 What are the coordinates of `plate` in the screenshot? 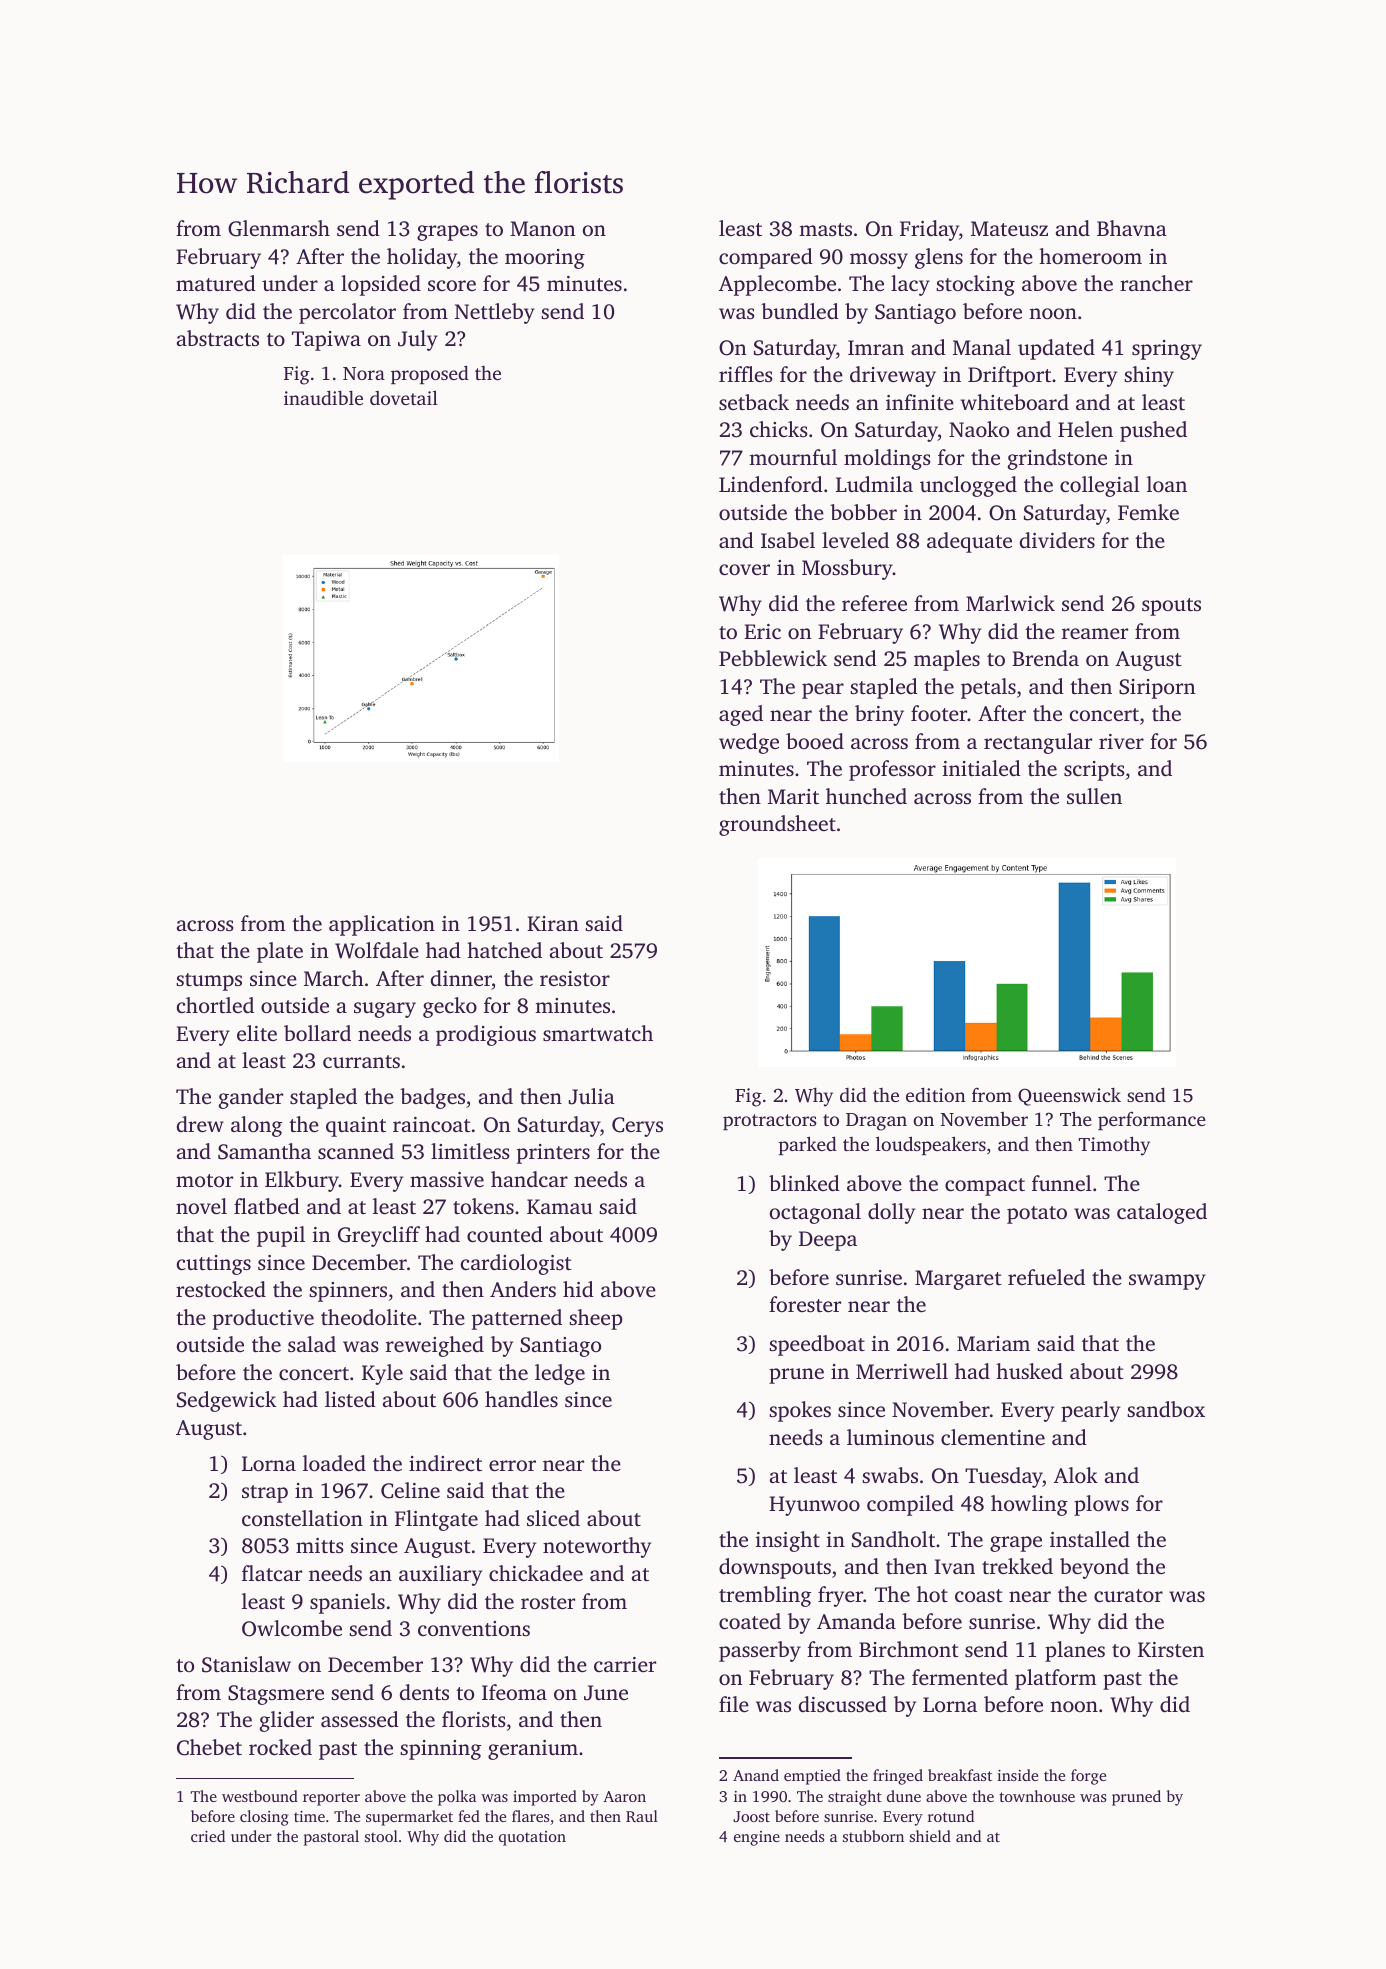 It's located at (280, 952).
